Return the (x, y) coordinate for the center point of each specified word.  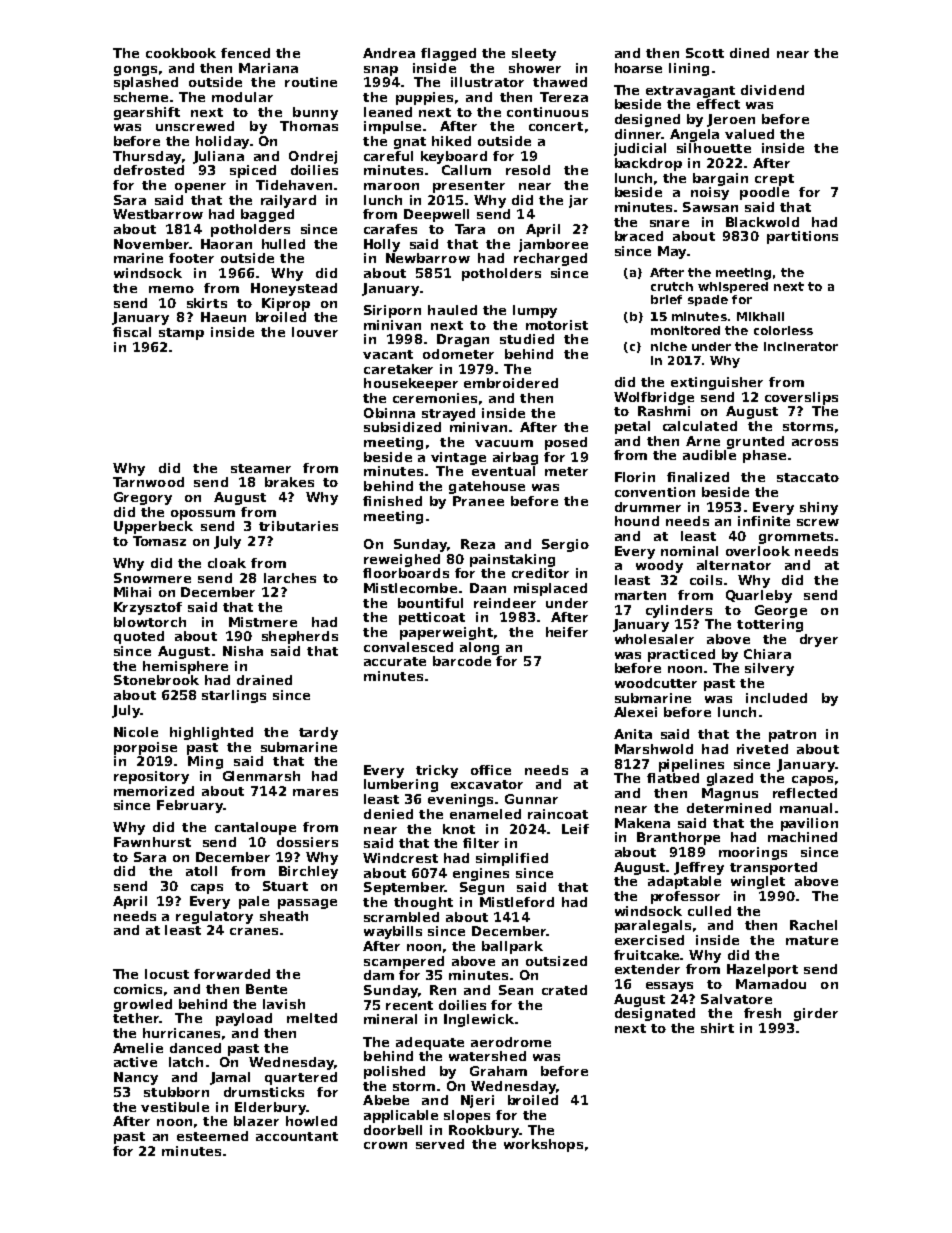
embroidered (511, 383)
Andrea (389, 53)
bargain (720, 179)
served (440, 1144)
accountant (297, 1136)
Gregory (143, 498)
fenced (245, 53)
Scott (705, 53)
